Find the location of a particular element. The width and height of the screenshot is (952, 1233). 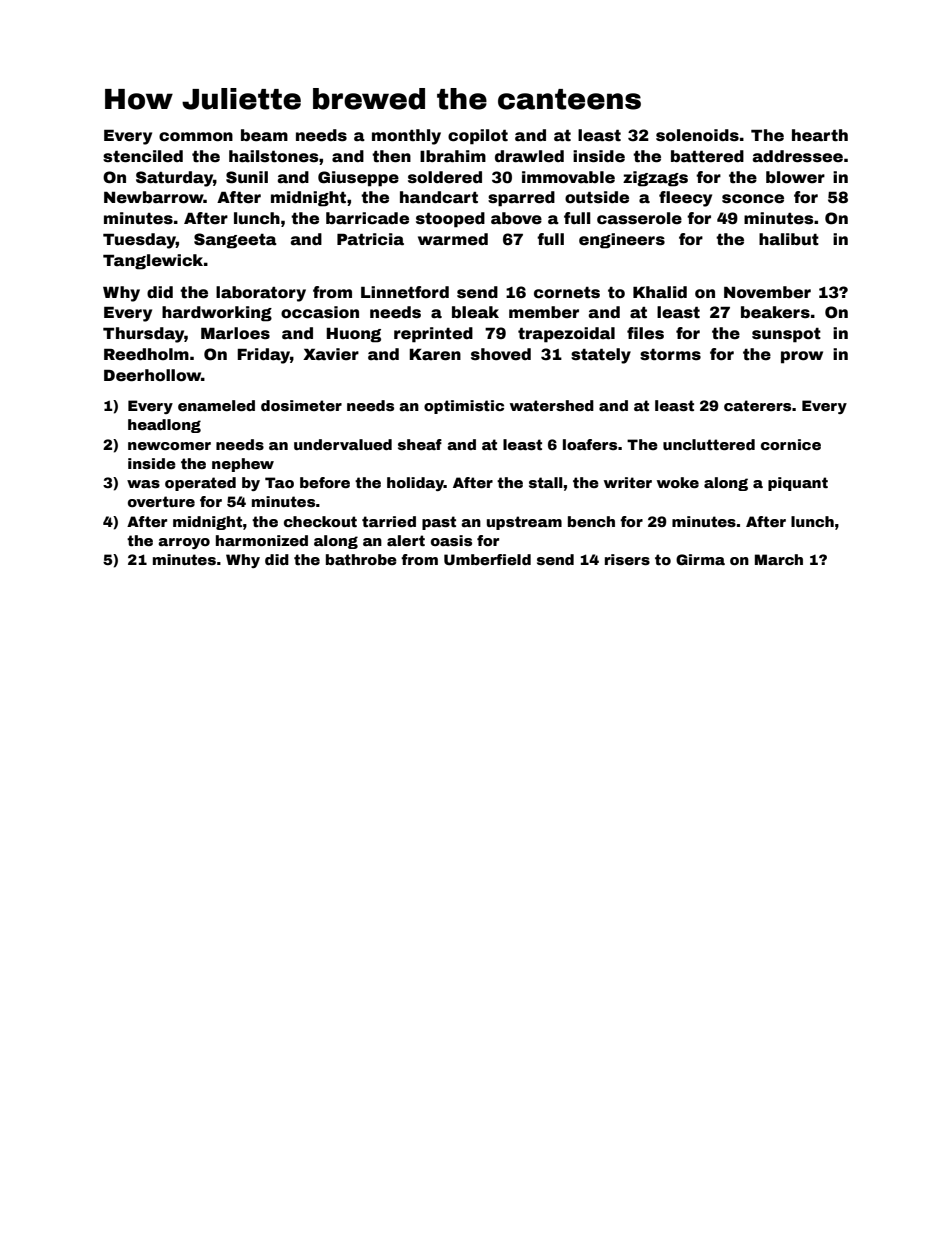

arroyo is located at coordinates (184, 543).
